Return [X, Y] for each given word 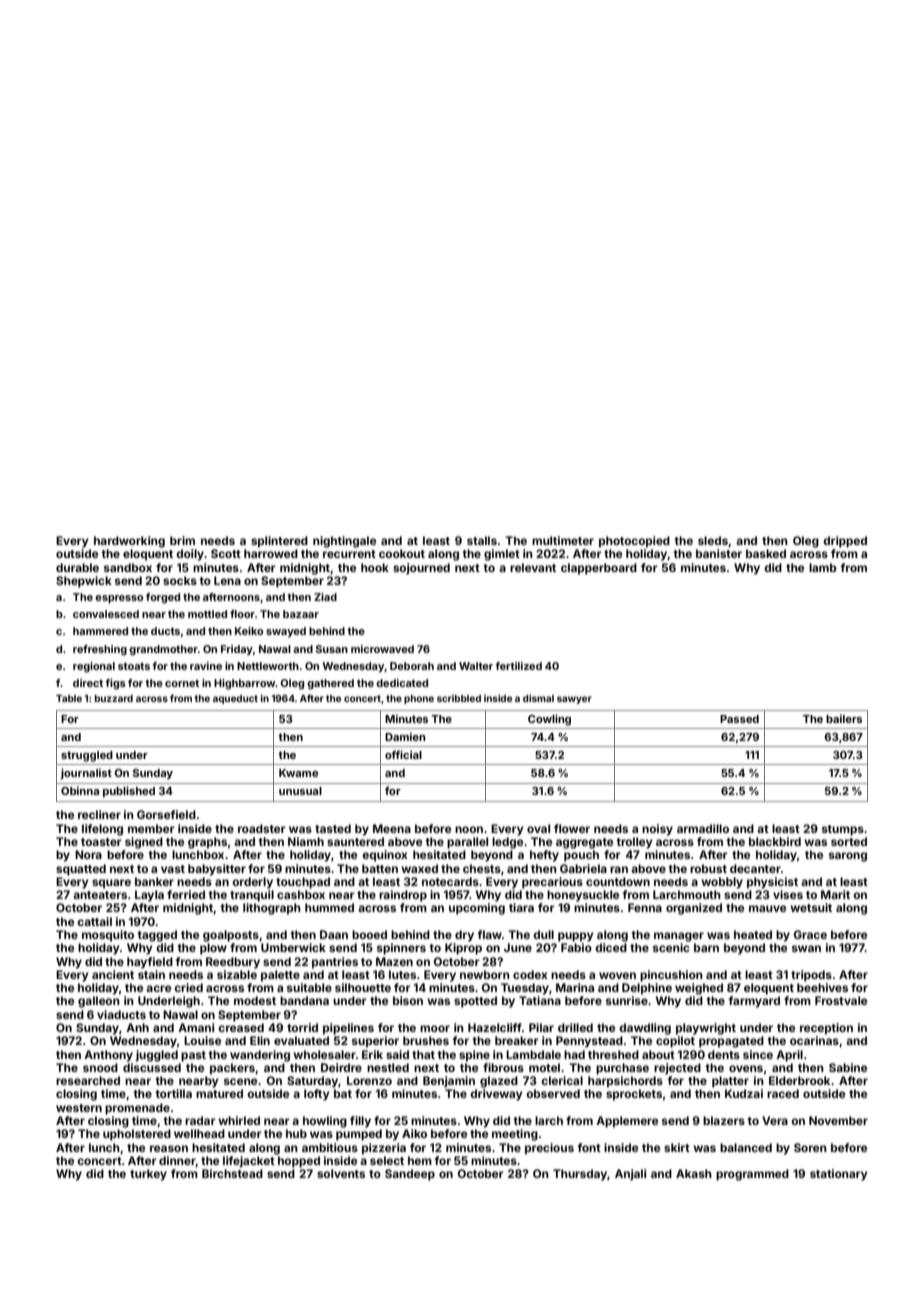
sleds [713, 540]
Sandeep [410, 1175]
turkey [148, 1175]
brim [182, 540]
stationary [839, 1175]
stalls [482, 540]
